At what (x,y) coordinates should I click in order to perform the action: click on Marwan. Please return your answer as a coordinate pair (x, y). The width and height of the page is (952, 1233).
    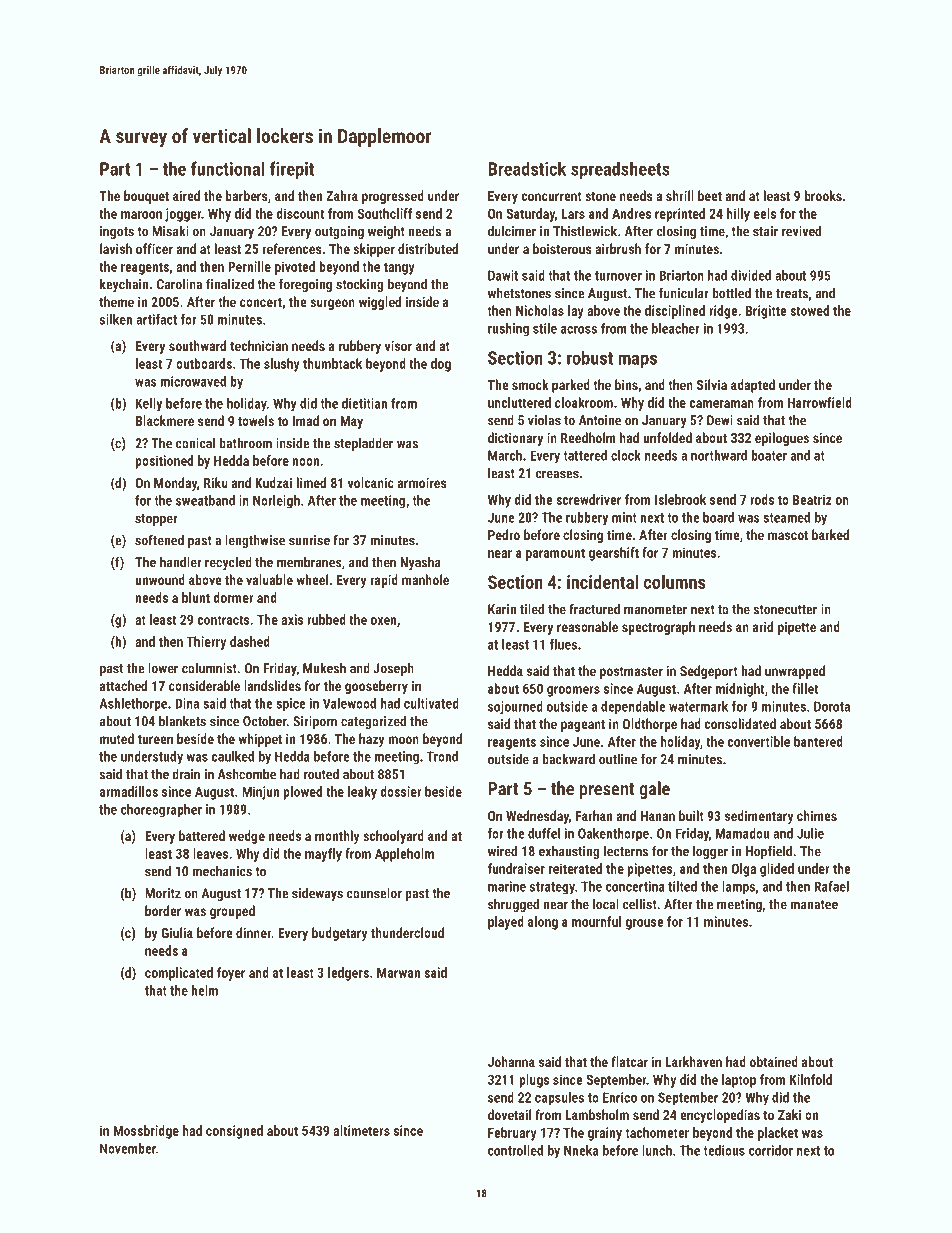
    Looking at the image, I should click on (398, 972).
